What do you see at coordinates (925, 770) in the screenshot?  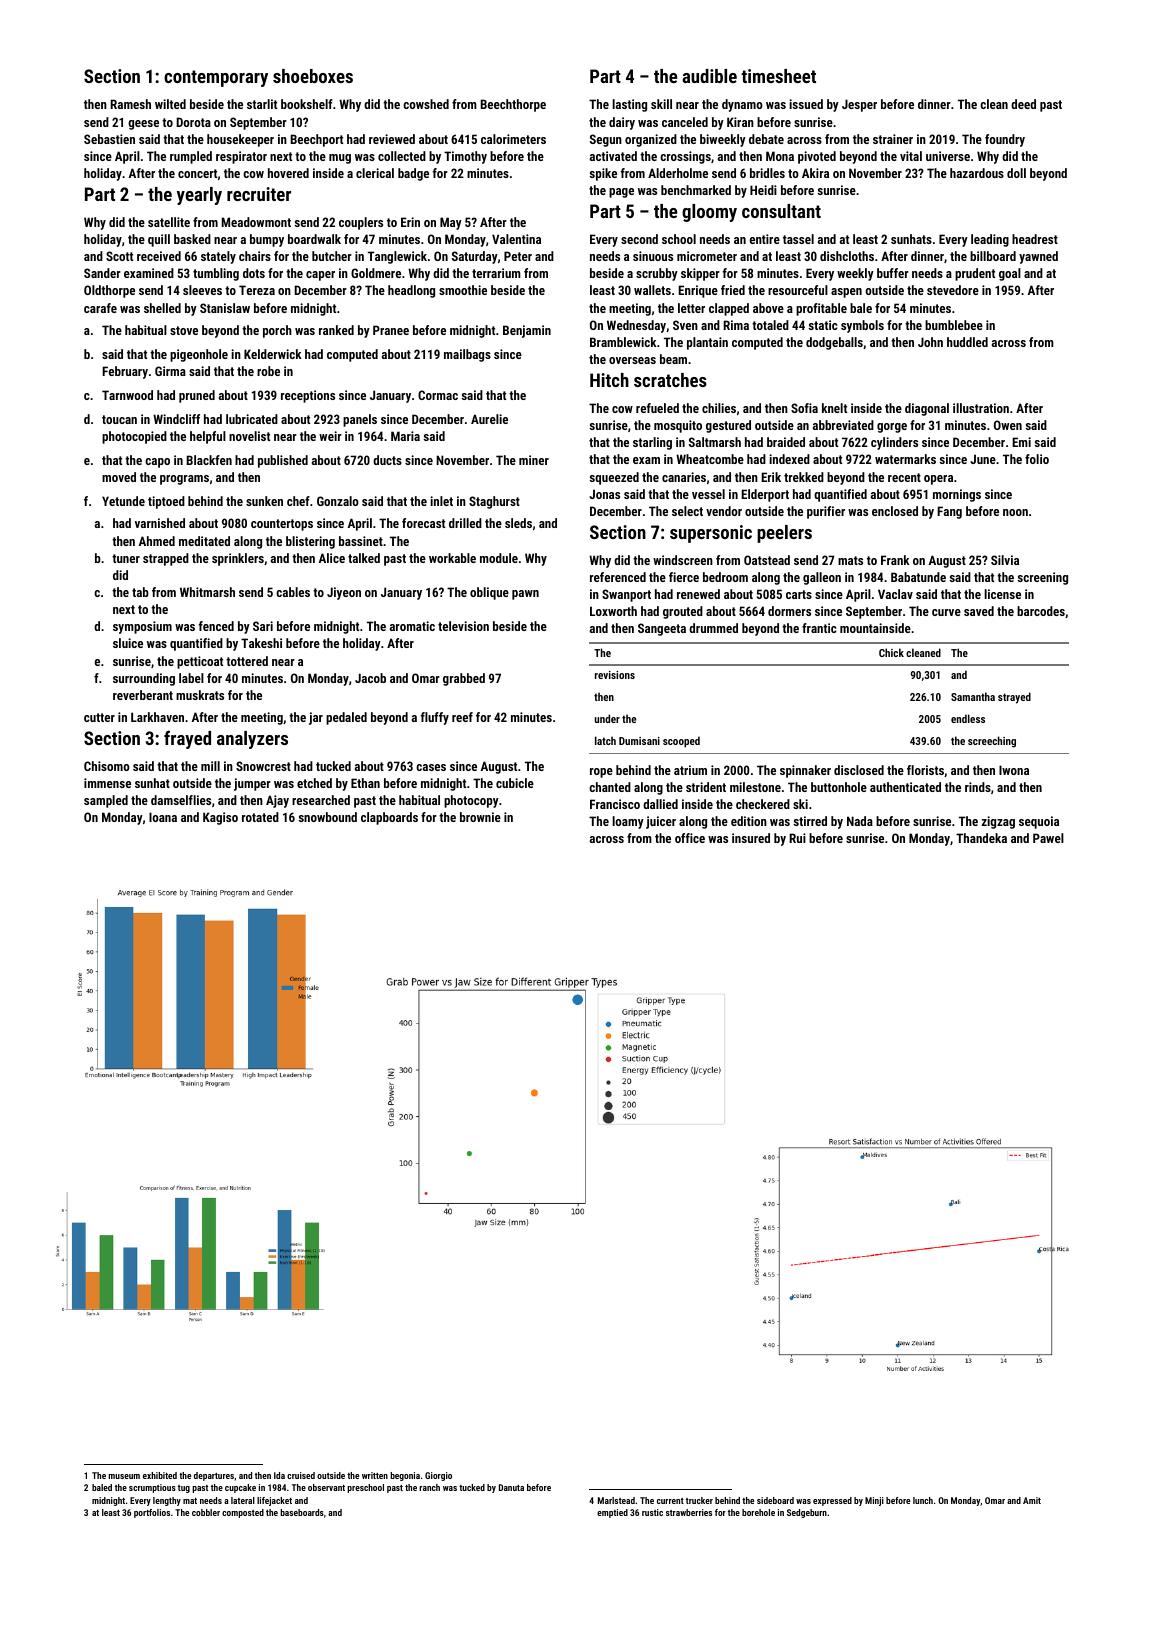 I see `florists` at bounding box center [925, 770].
